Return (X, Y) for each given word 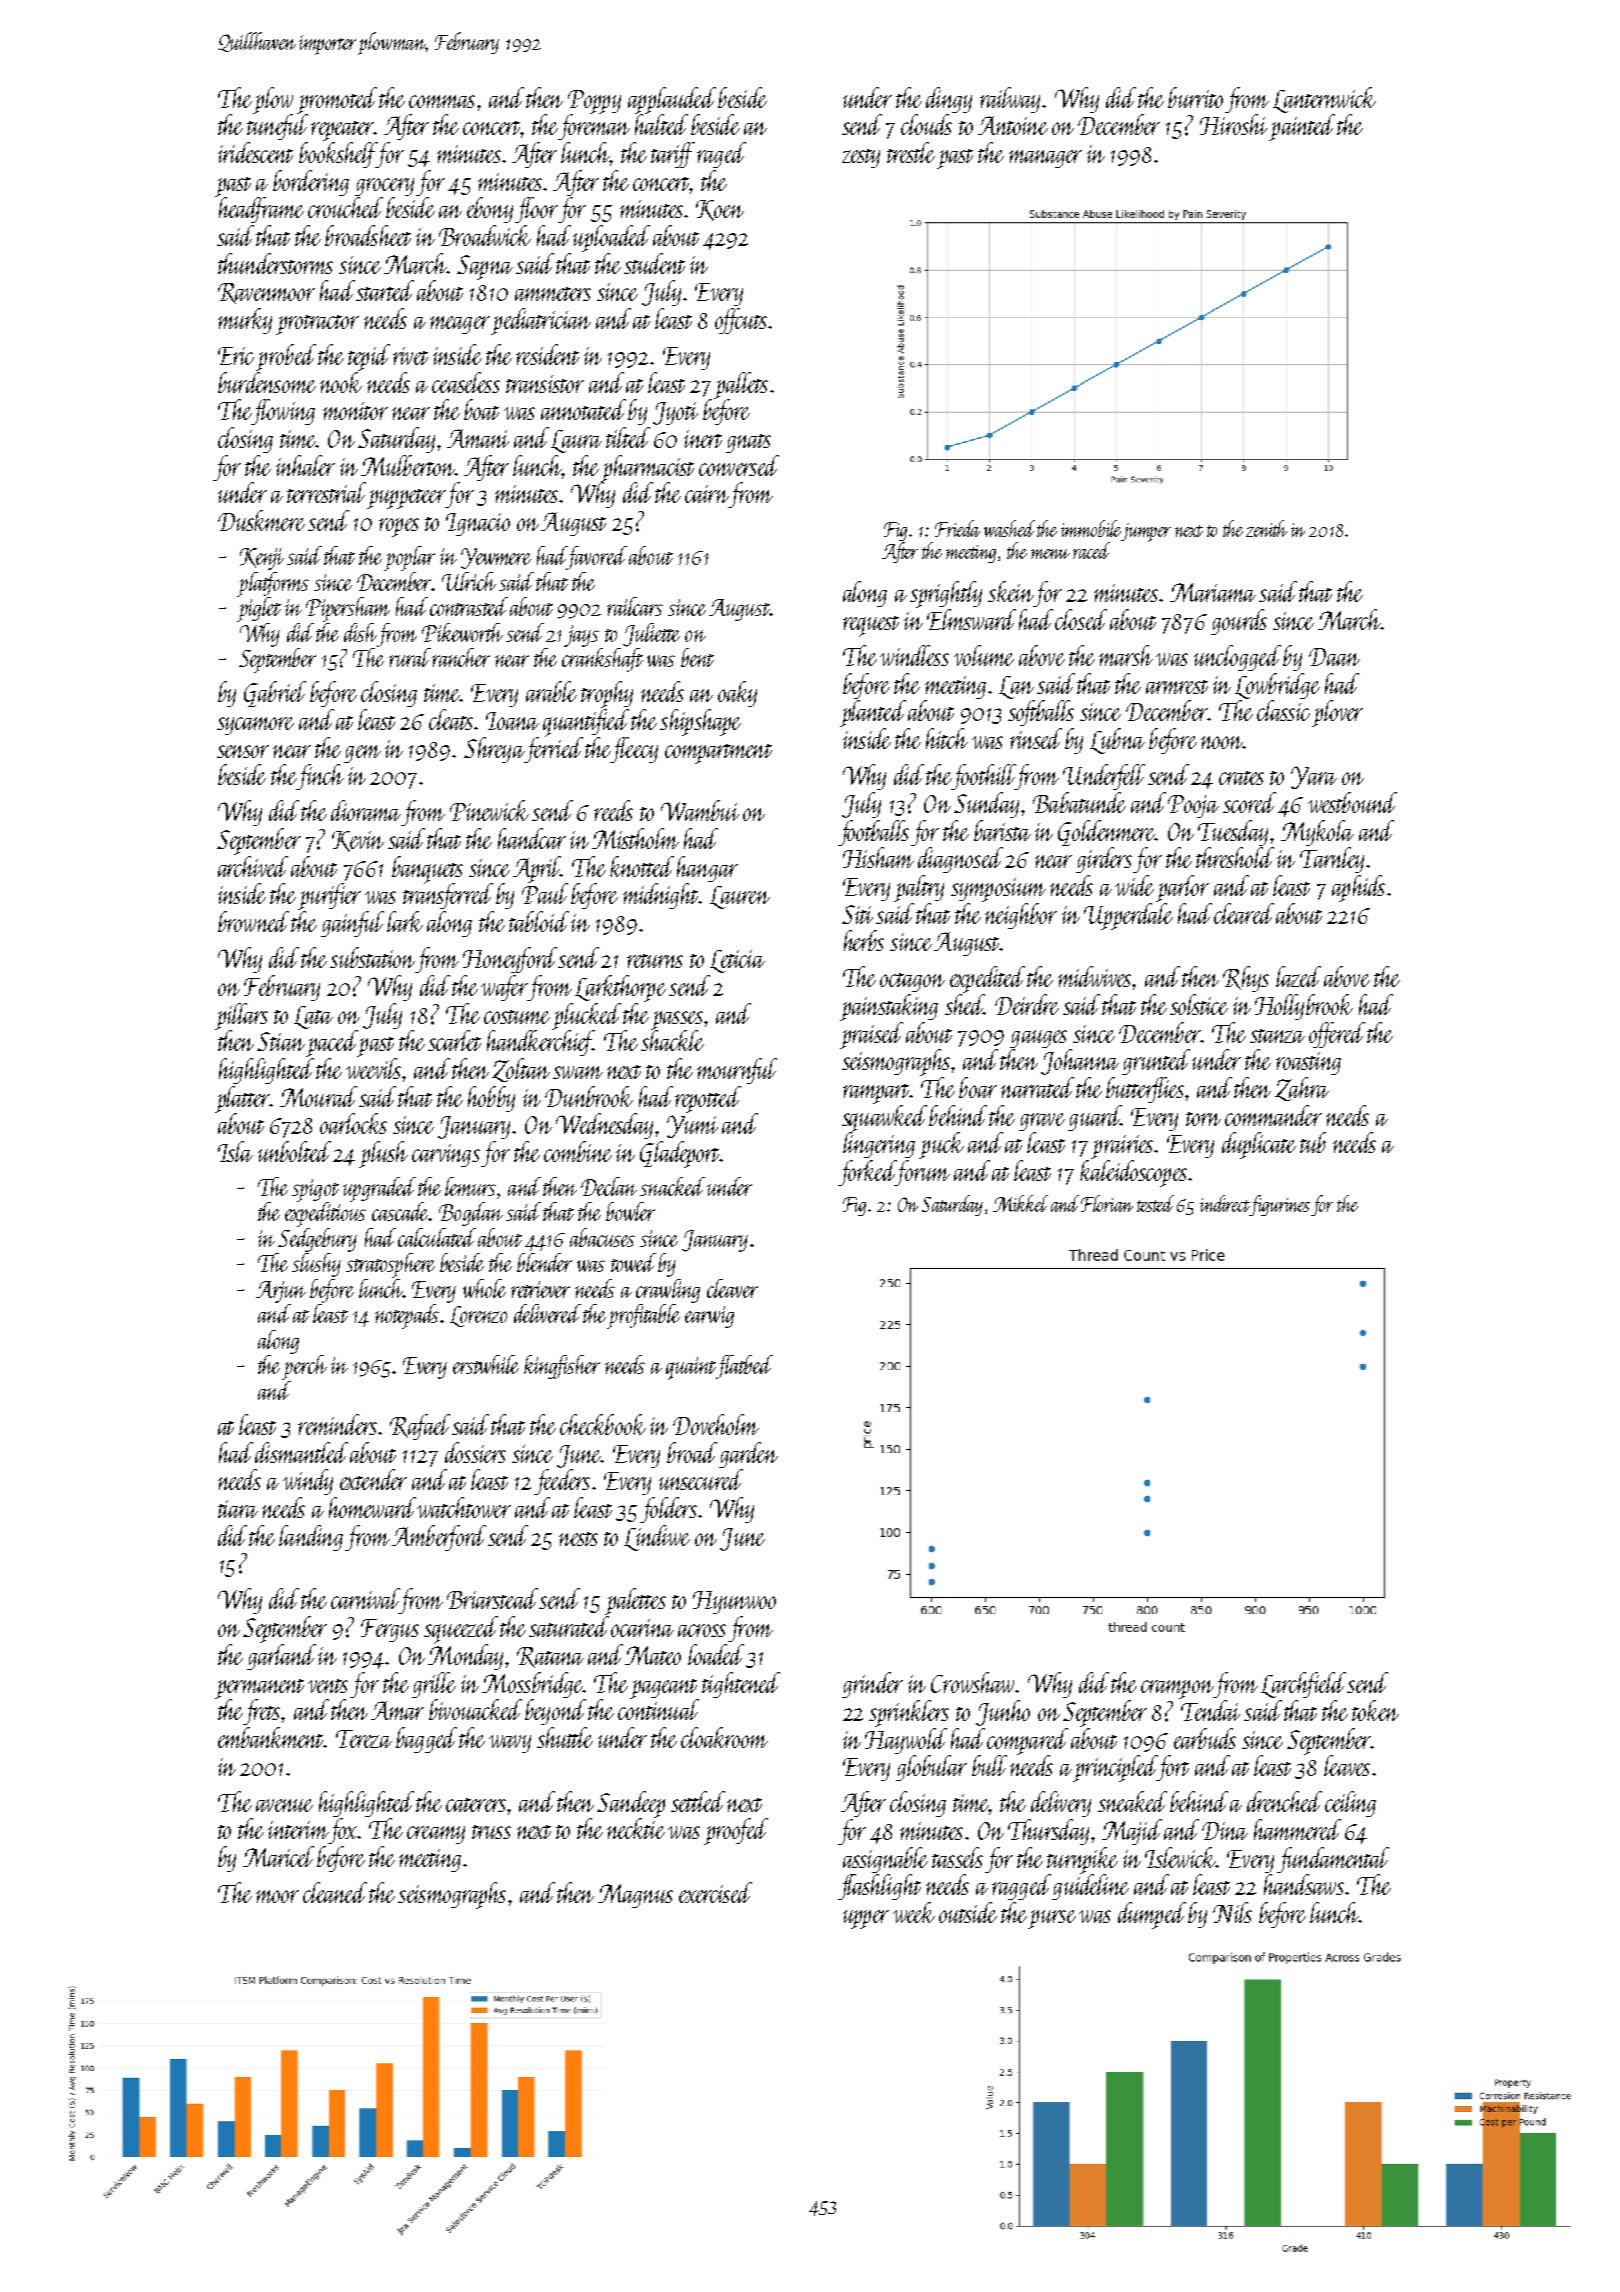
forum (923, 1173)
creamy (436, 1835)
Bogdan (471, 1214)
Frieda (957, 528)
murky (245, 321)
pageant (663, 1689)
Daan (1334, 657)
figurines (1280, 1205)
